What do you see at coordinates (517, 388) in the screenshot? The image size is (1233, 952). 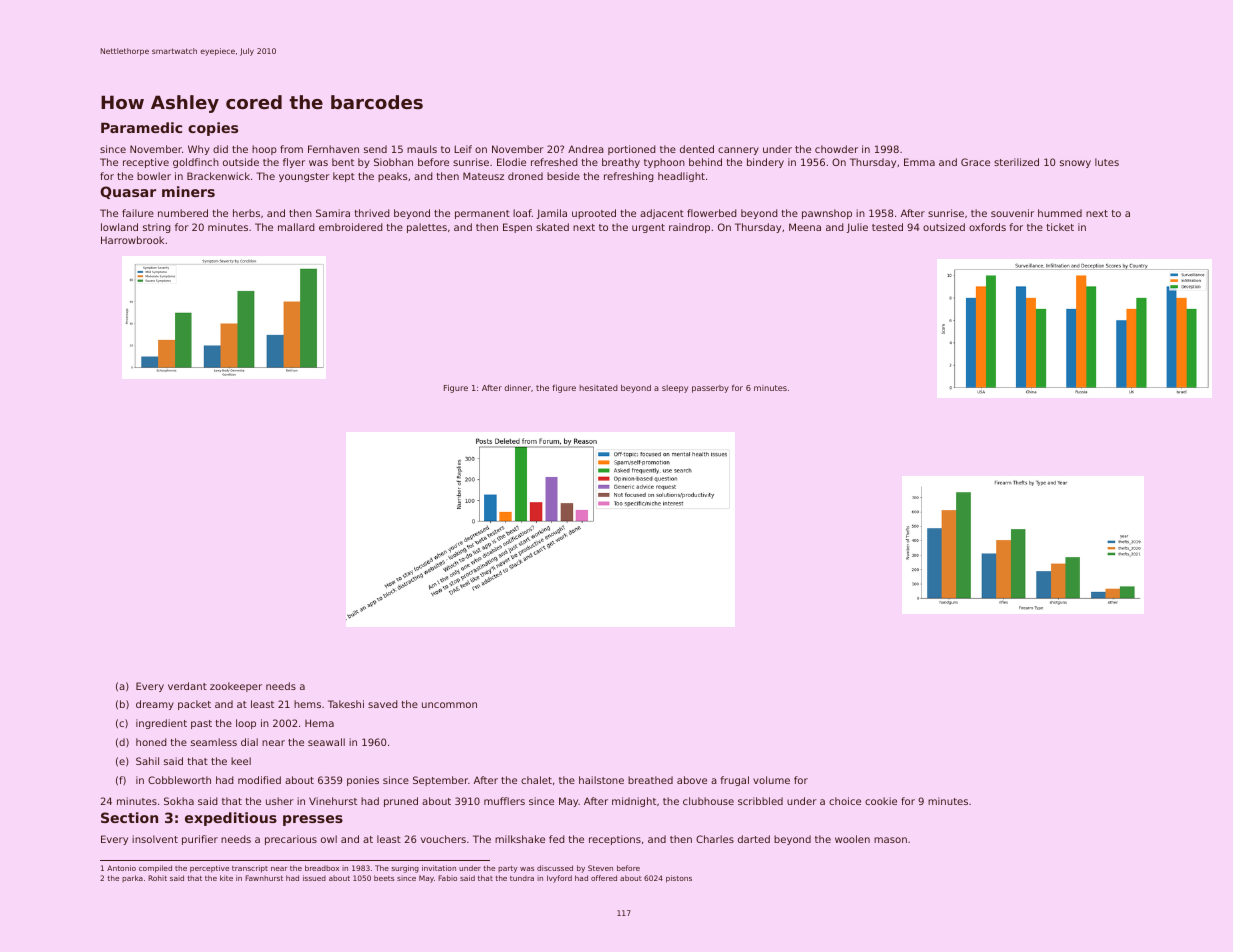 I see `dinner` at bounding box center [517, 388].
